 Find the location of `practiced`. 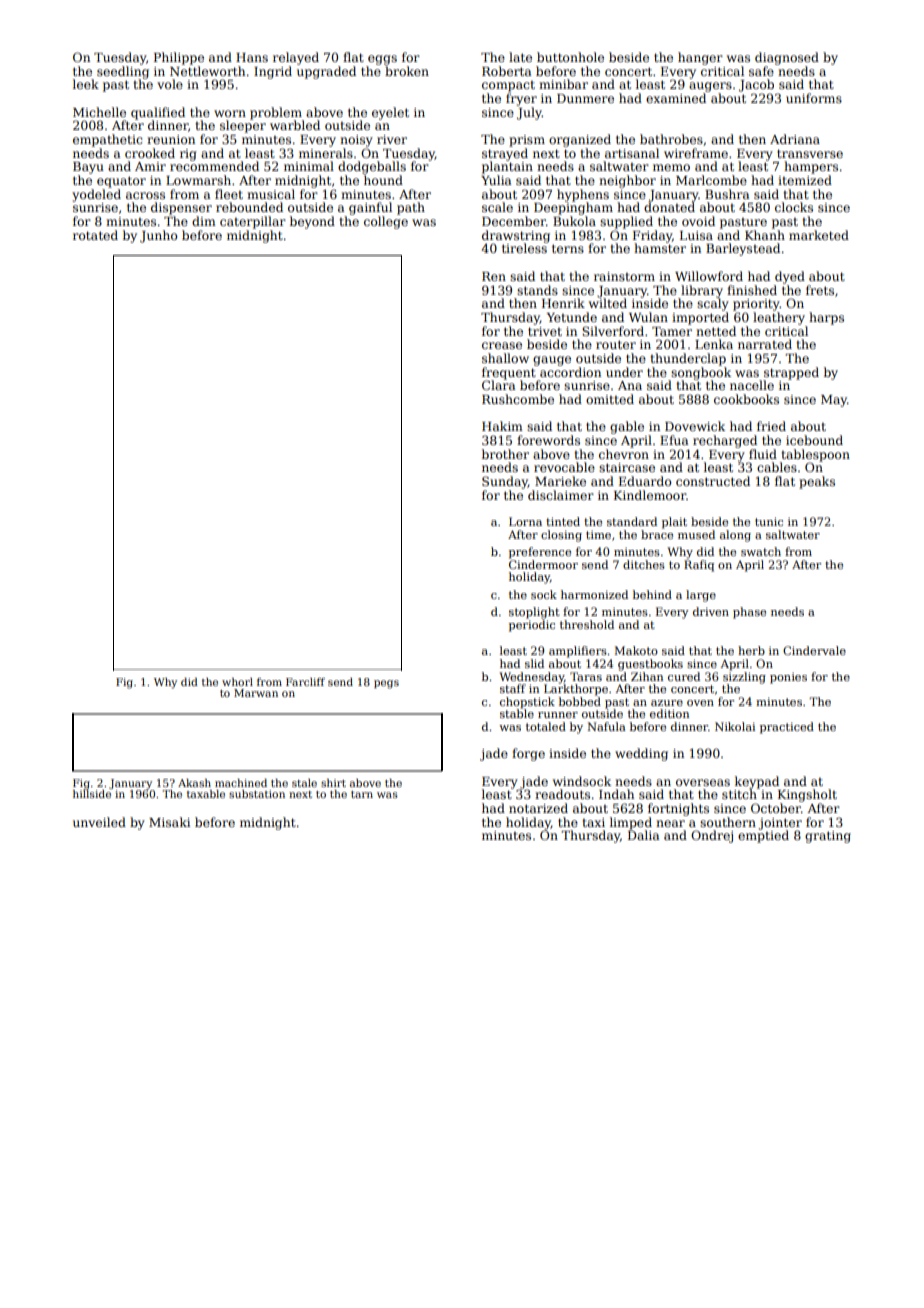

practiced is located at coordinates (787, 728).
